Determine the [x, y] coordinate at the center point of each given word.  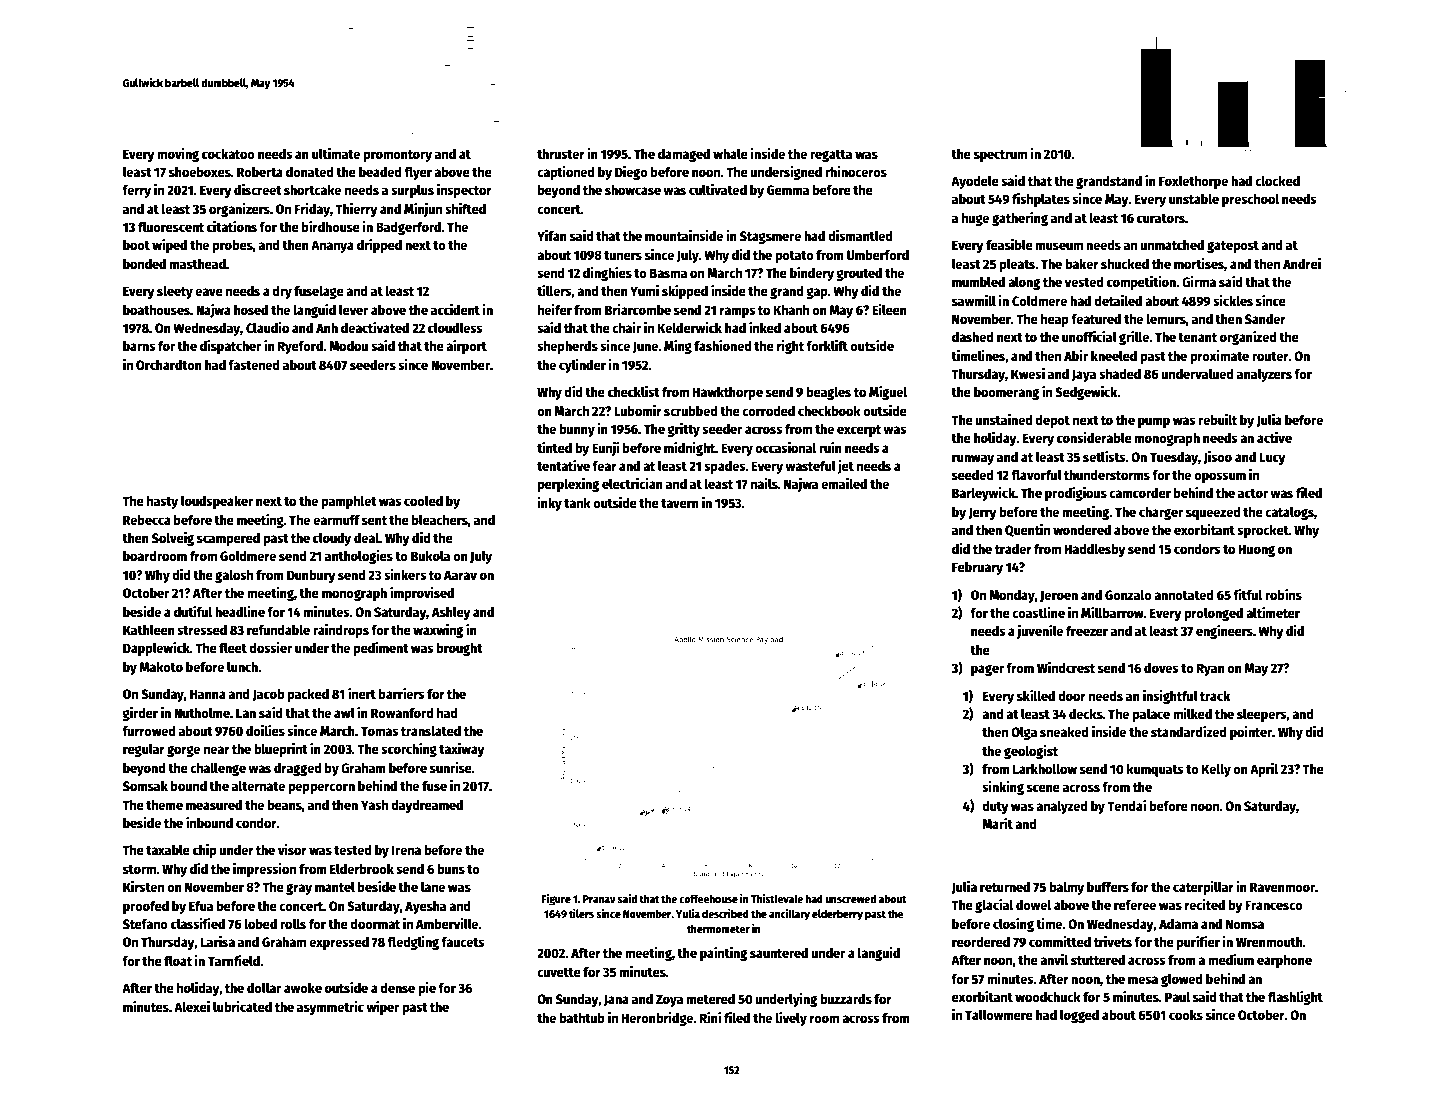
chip [205, 851]
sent [374, 520]
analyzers [1264, 375]
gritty [683, 430]
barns [139, 345]
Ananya [332, 246]
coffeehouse [708, 898]
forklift [827, 345]
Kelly [1216, 770]
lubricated [242, 1006]
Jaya [1084, 375]
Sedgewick [1086, 393]
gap [817, 293]
